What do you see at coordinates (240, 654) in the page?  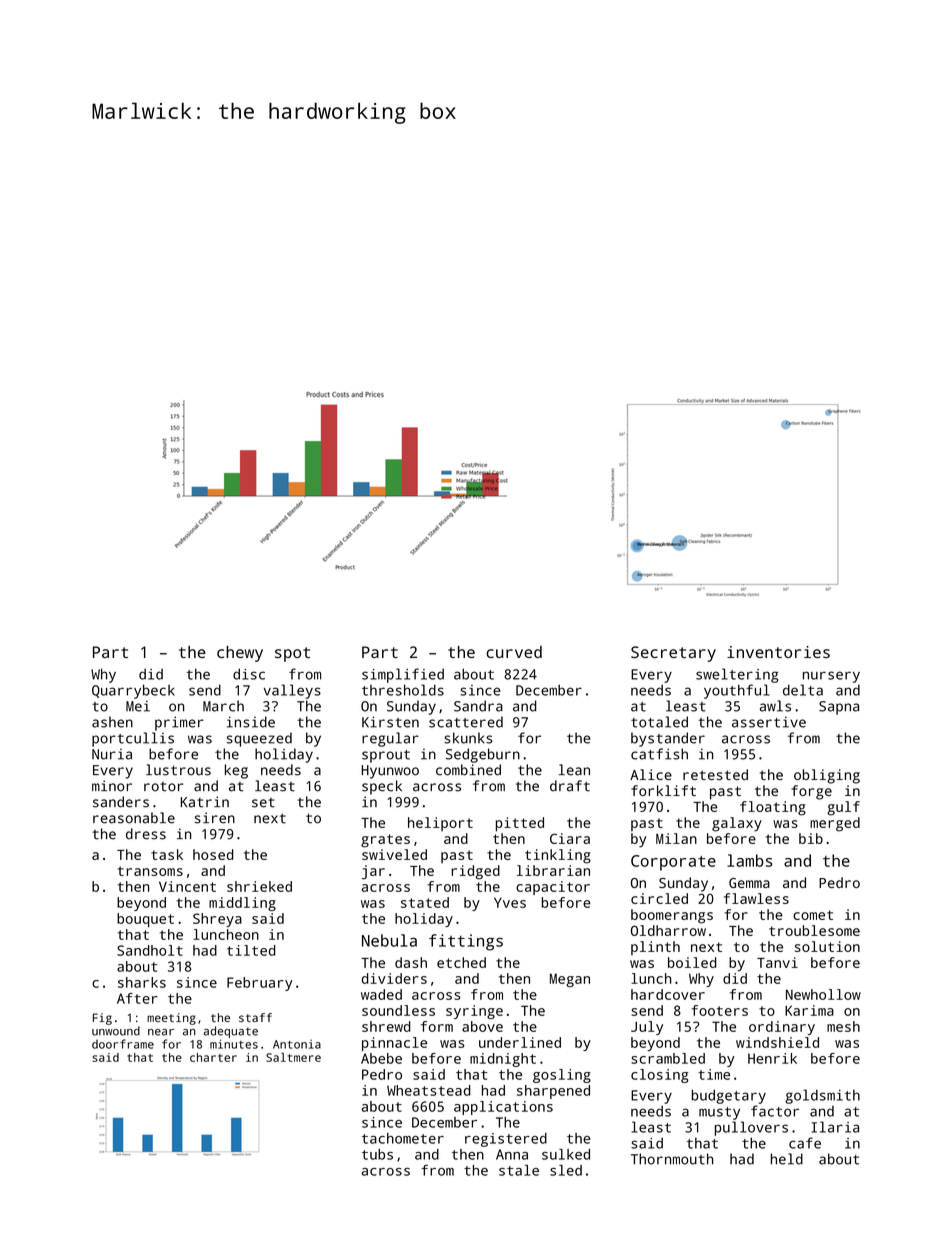 I see `chewy` at bounding box center [240, 654].
